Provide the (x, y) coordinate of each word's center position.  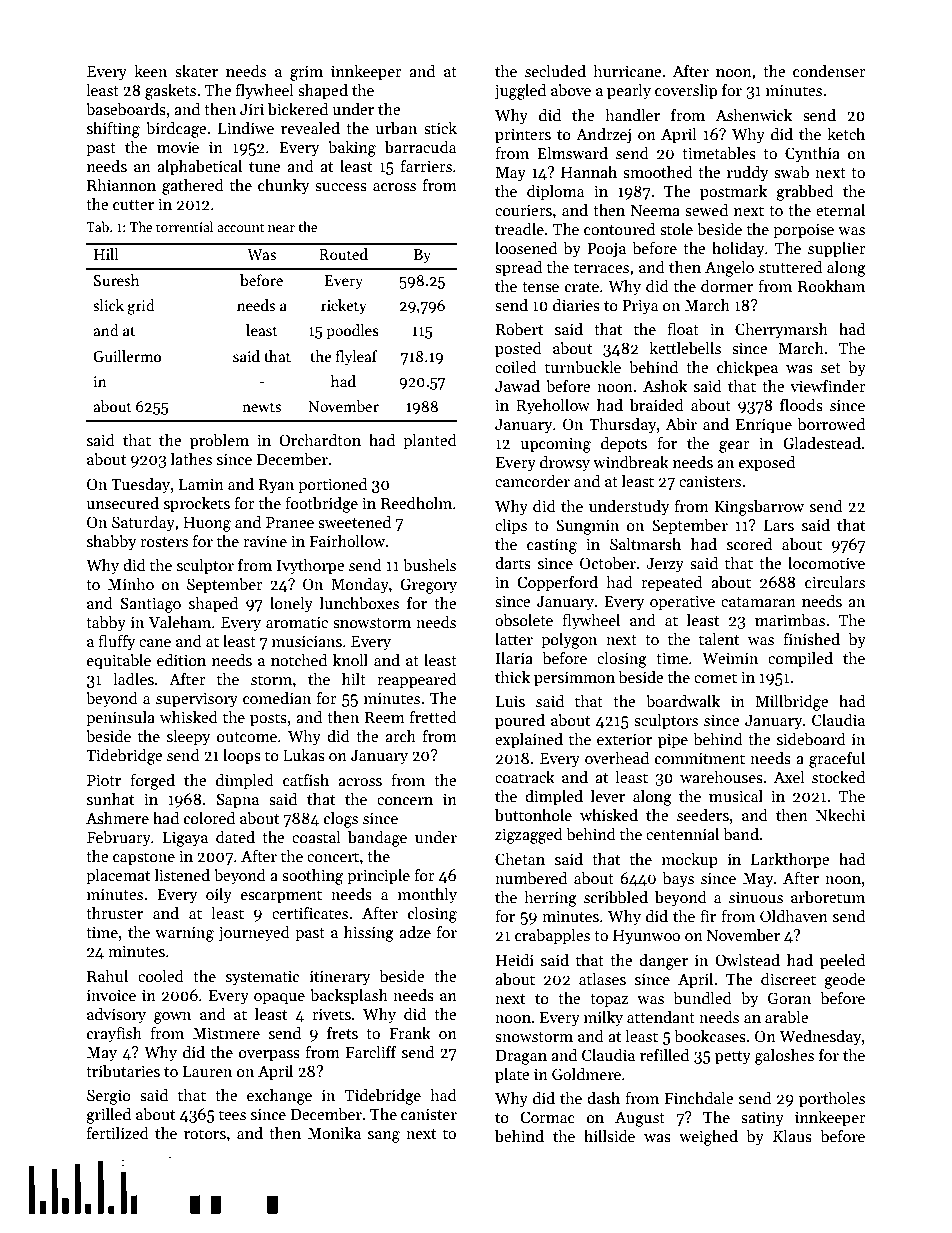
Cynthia (812, 154)
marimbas (790, 620)
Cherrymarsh (781, 331)
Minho (131, 584)
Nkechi (840, 815)
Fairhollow (347, 541)
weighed (708, 1137)
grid (141, 307)
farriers (426, 166)
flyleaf (357, 357)
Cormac (547, 1117)
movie (178, 147)
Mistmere (226, 1033)
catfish (306, 780)
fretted (433, 717)
